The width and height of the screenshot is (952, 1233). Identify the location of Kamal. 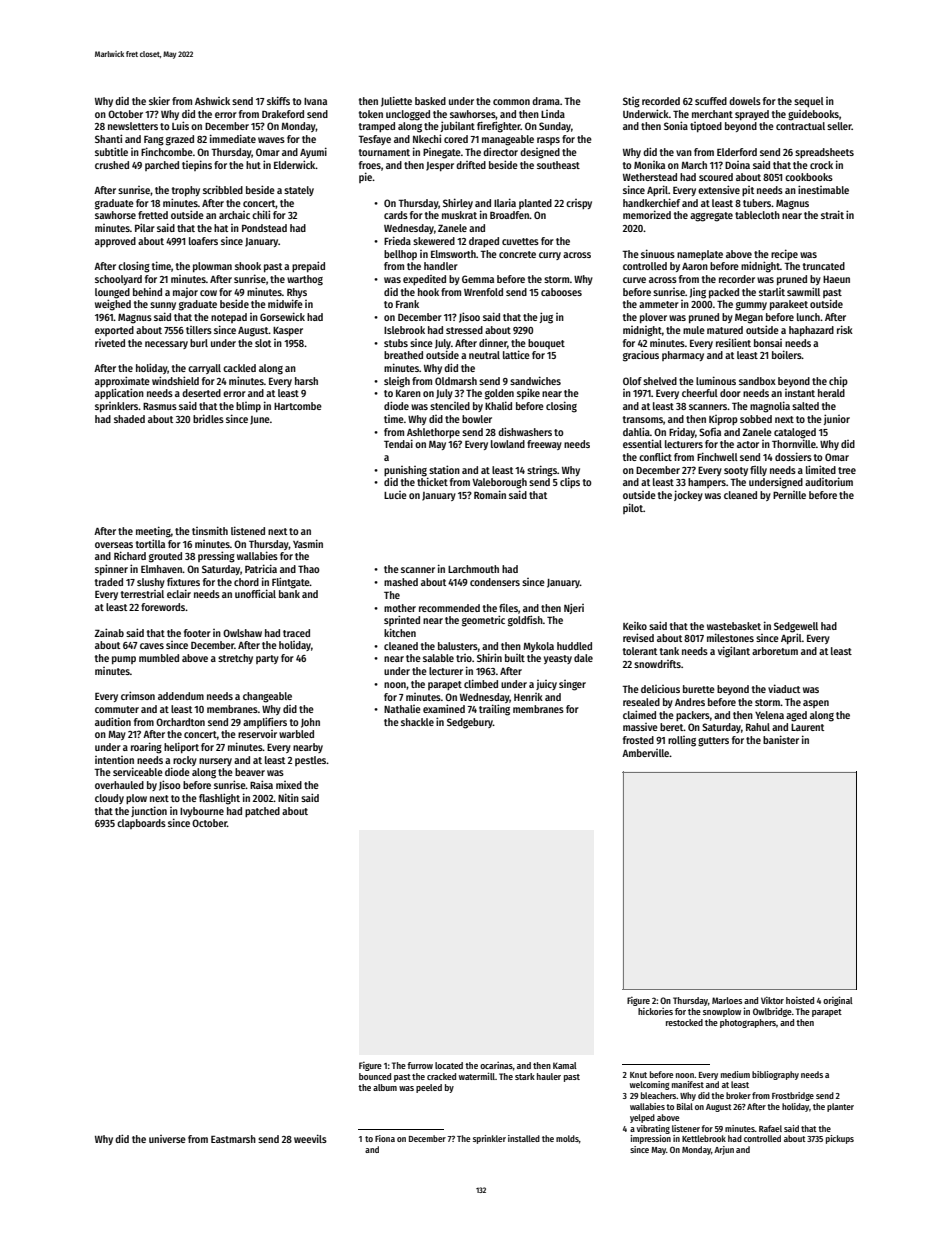
(565, 1065).
